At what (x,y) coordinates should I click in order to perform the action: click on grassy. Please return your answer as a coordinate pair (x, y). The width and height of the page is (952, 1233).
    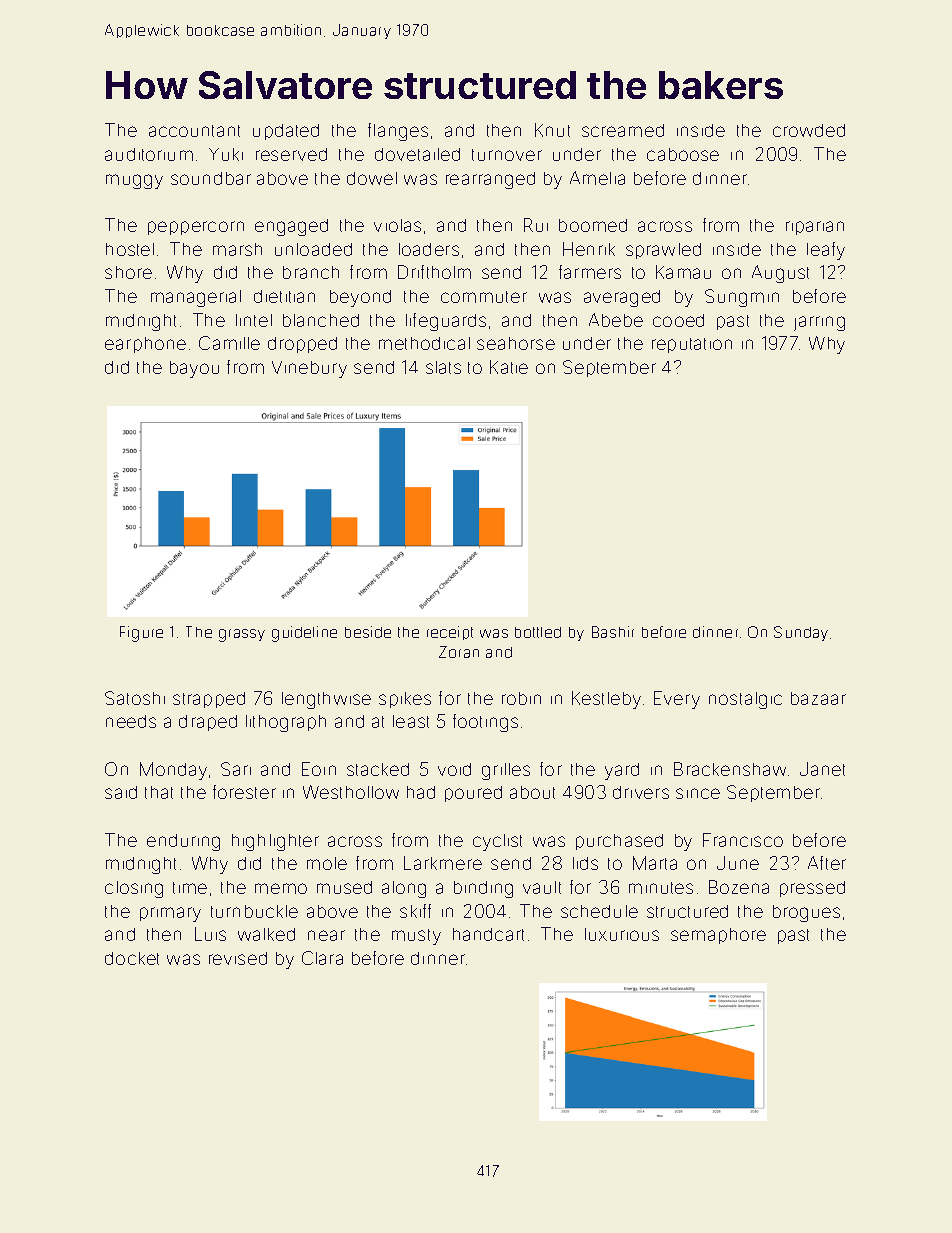
    Looking at the image, I should click on (242, 635).
